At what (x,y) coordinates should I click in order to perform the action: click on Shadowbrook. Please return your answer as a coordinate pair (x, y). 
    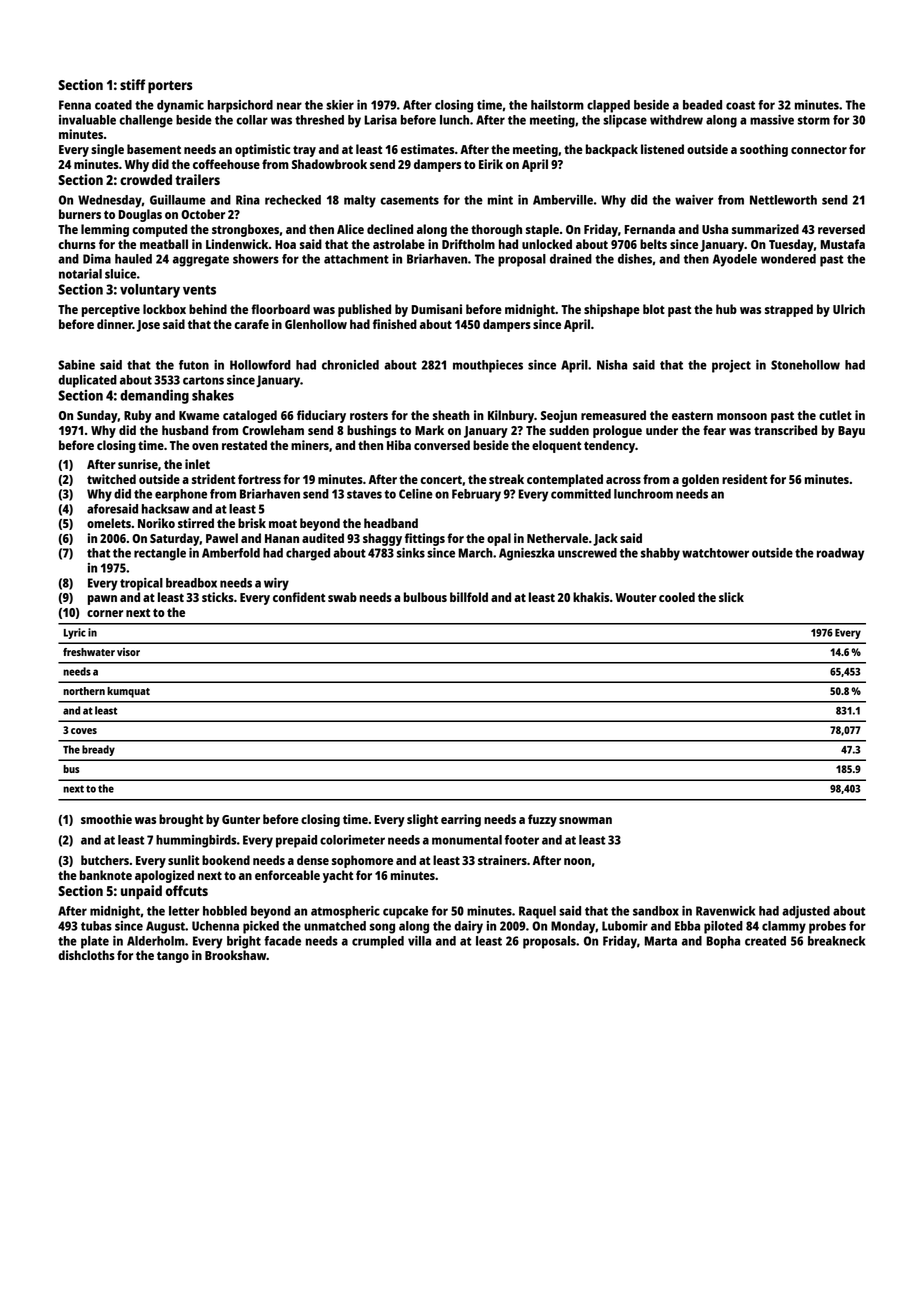
    Looking at the image, I should click on (329, 164).
